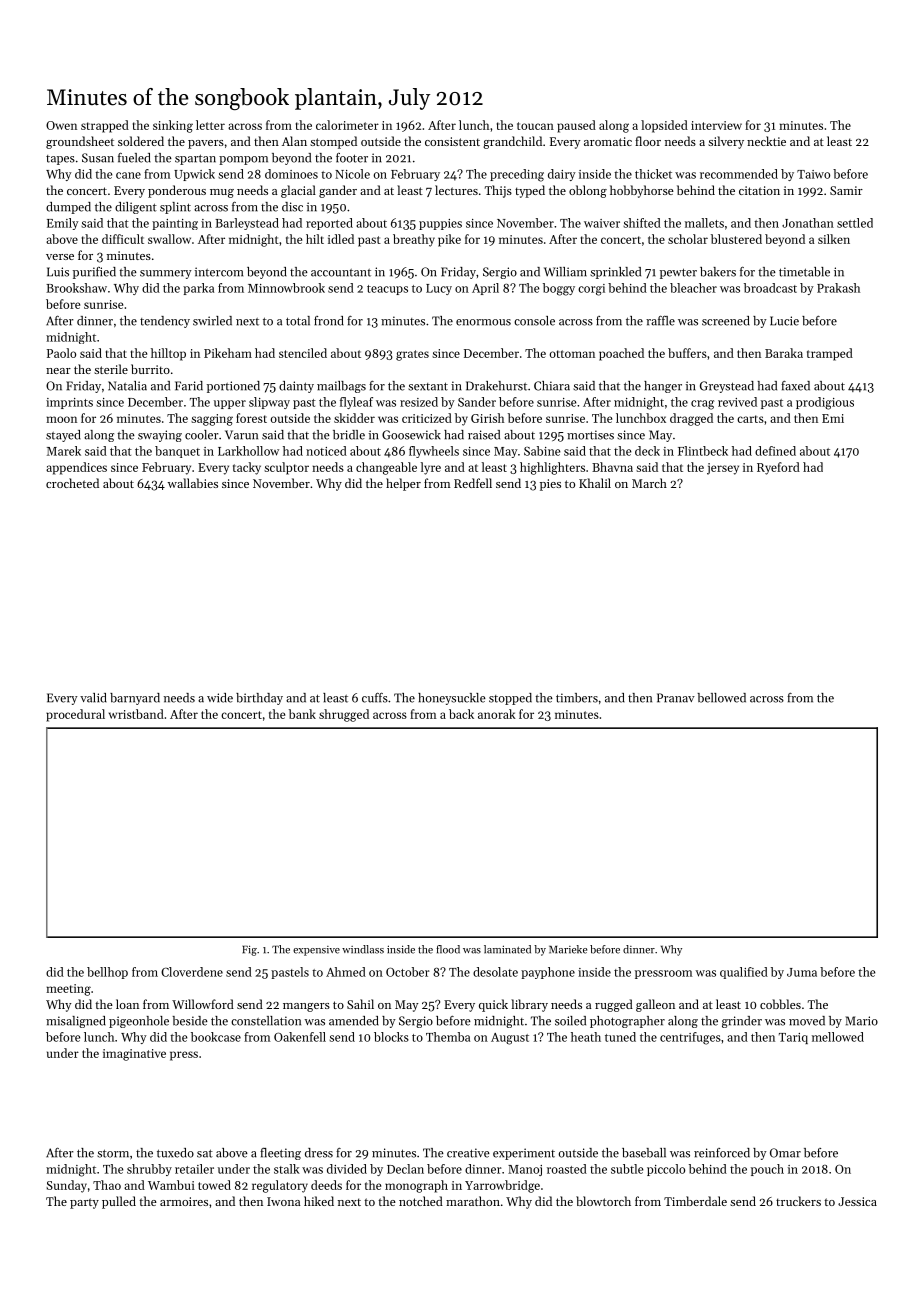 Image resolution: width=924 pixels, height=1308 pixels. What do you see at coordinates (75, 715) in the screenshot?
I see `procedural` at bounding box center [75, 715].
